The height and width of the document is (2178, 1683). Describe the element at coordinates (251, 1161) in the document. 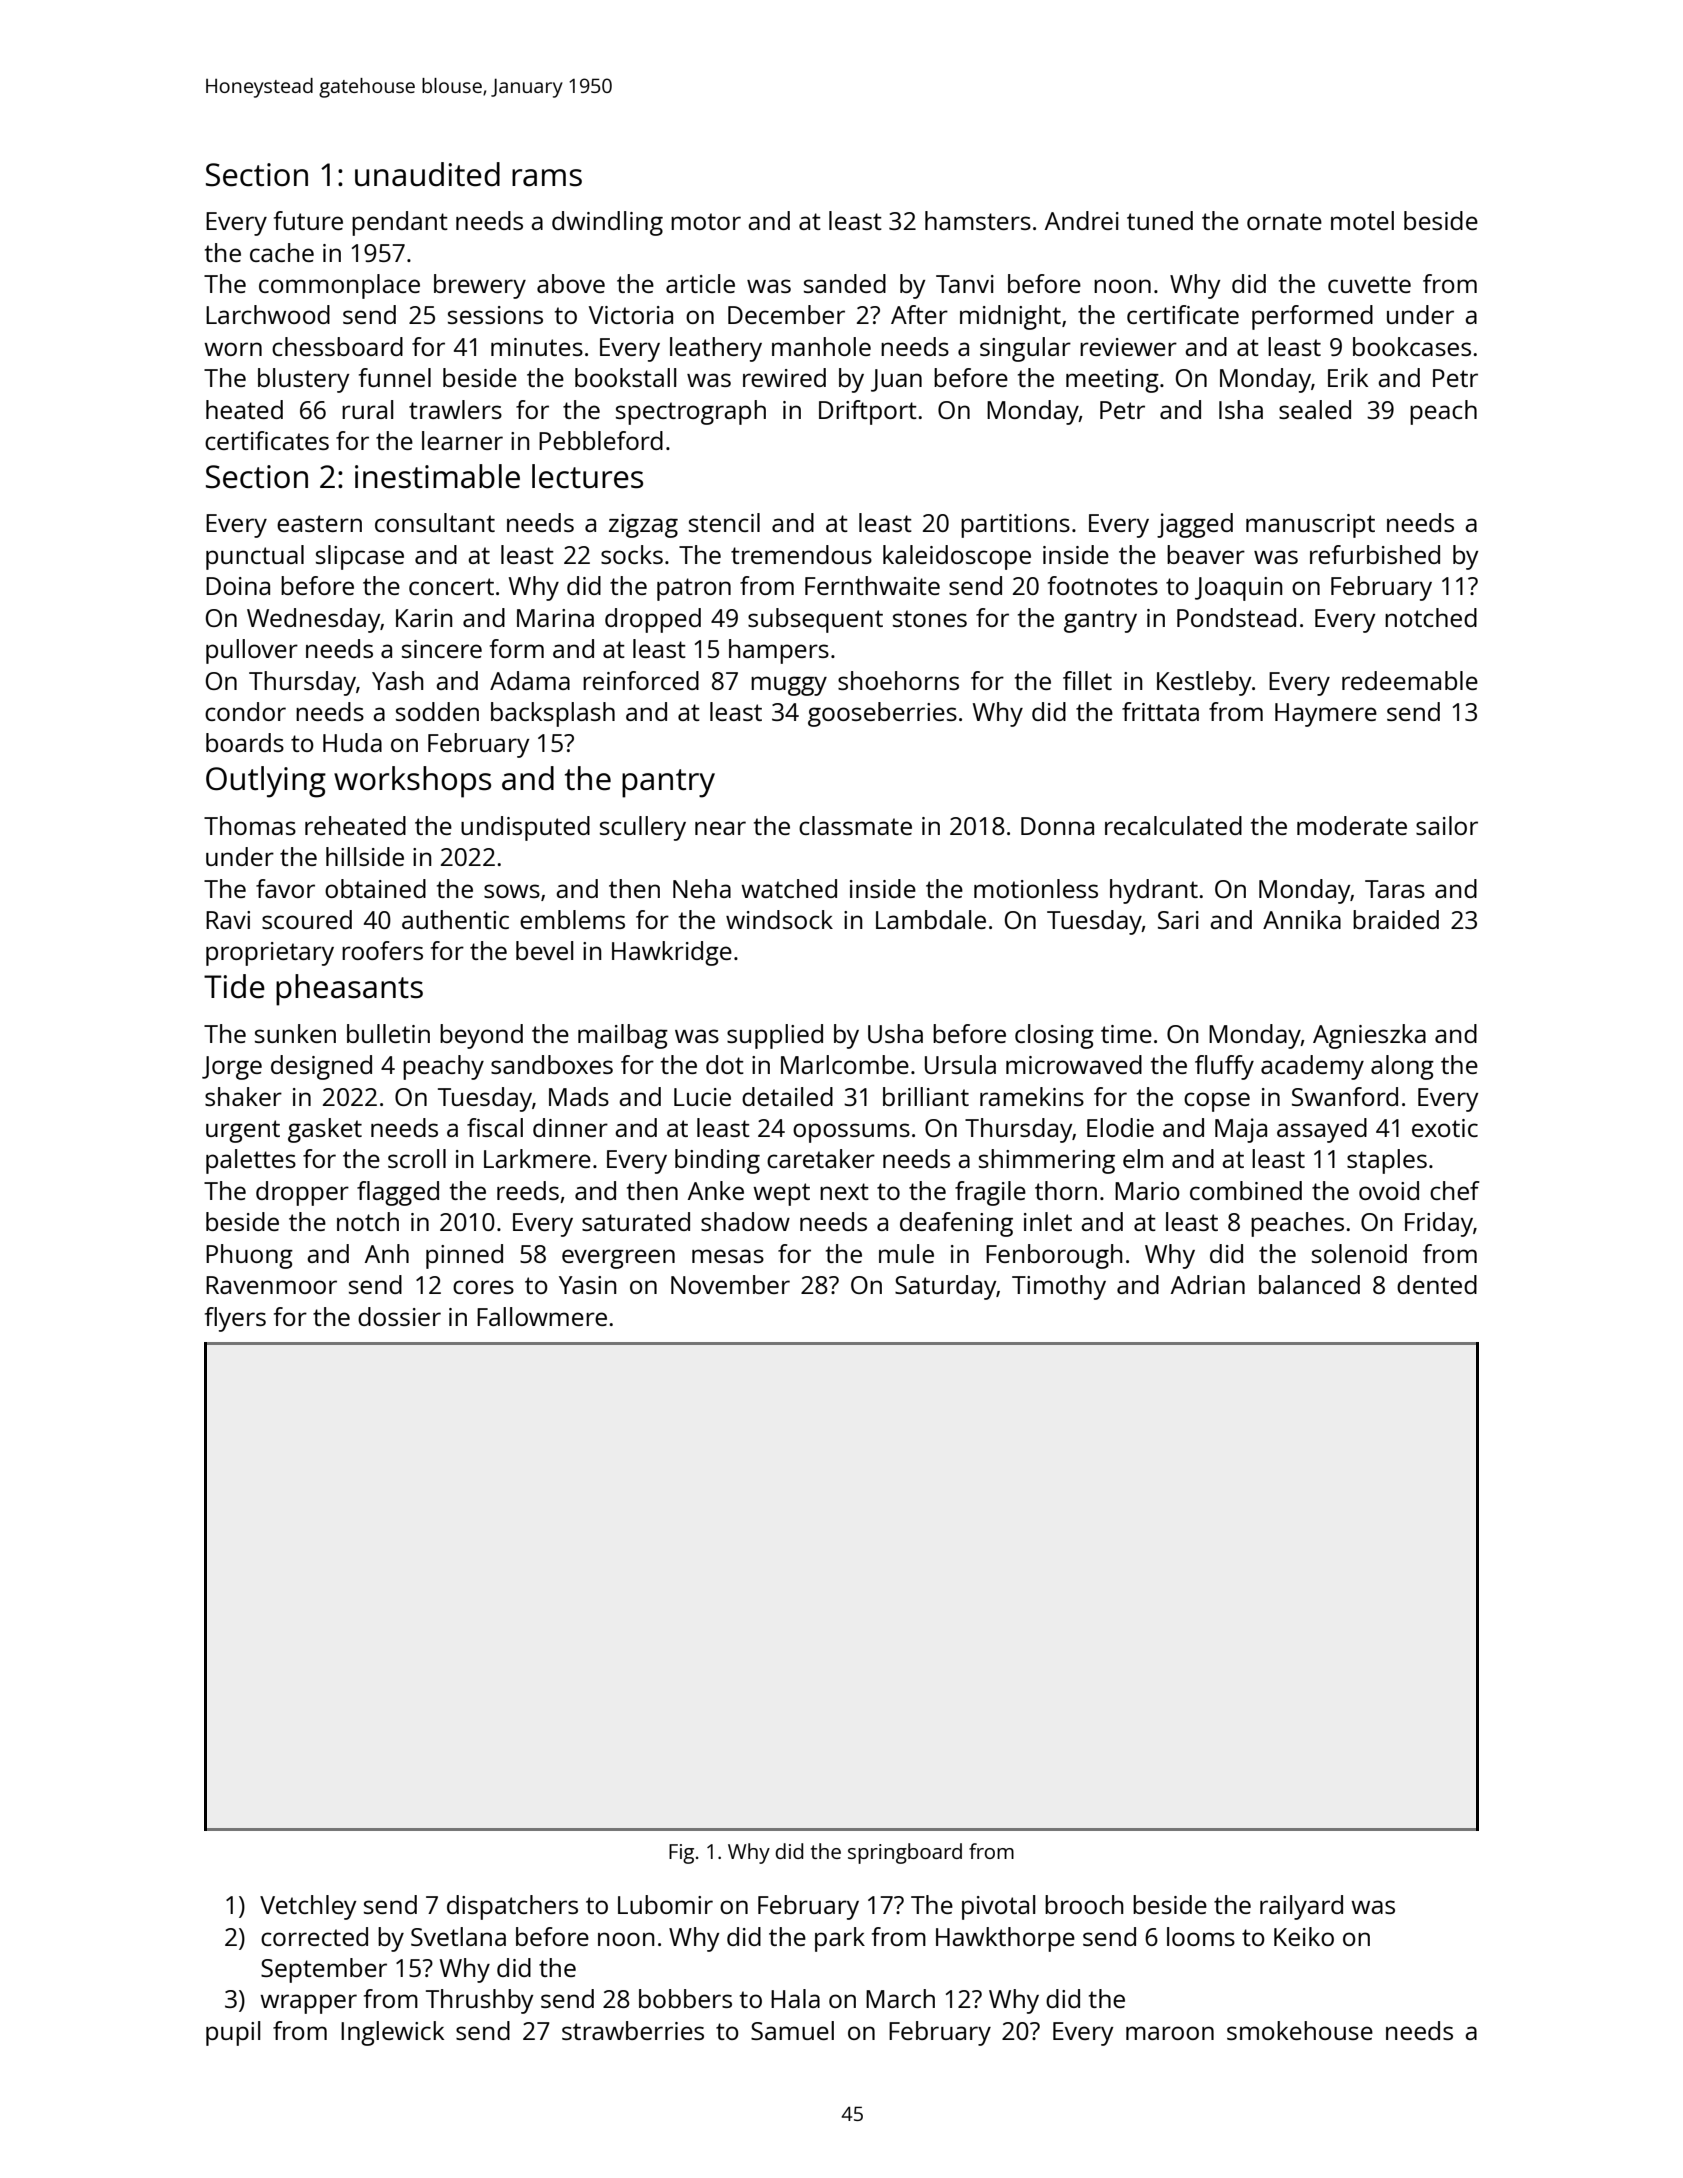

I see `palettes` at that location.
